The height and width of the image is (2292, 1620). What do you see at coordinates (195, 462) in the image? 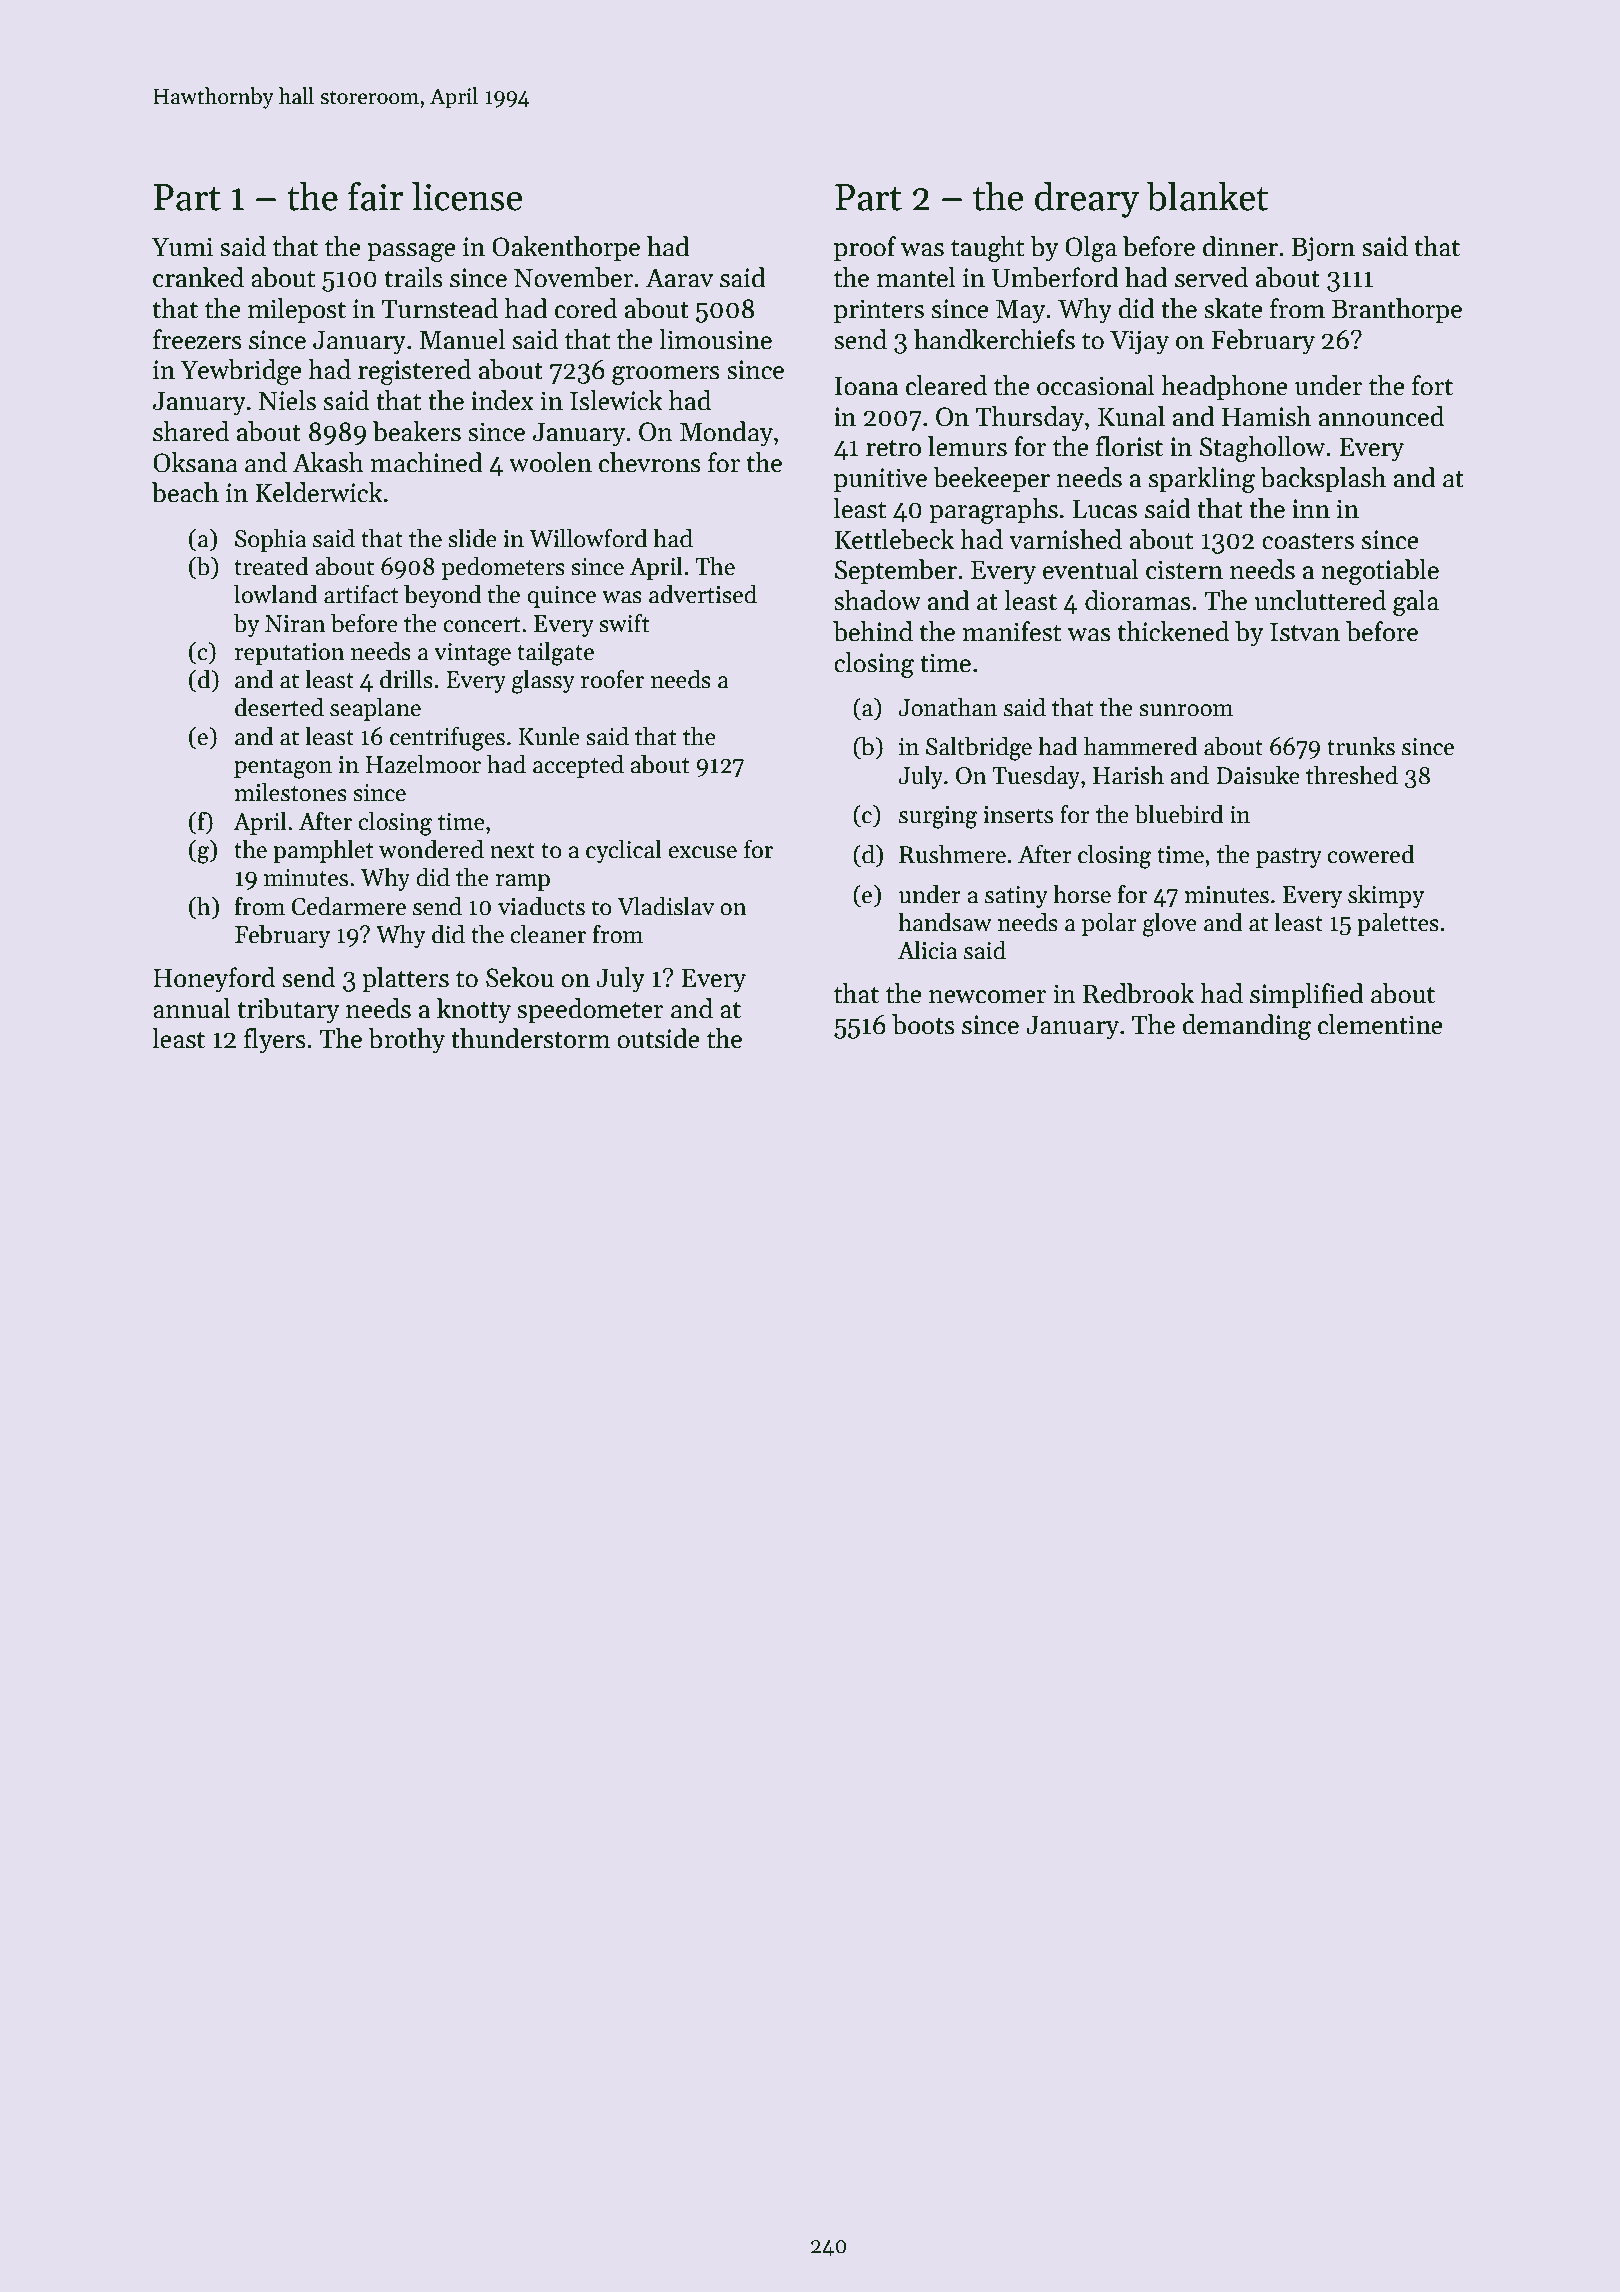
I see `Oksana` at bounding box center [195, 462].
